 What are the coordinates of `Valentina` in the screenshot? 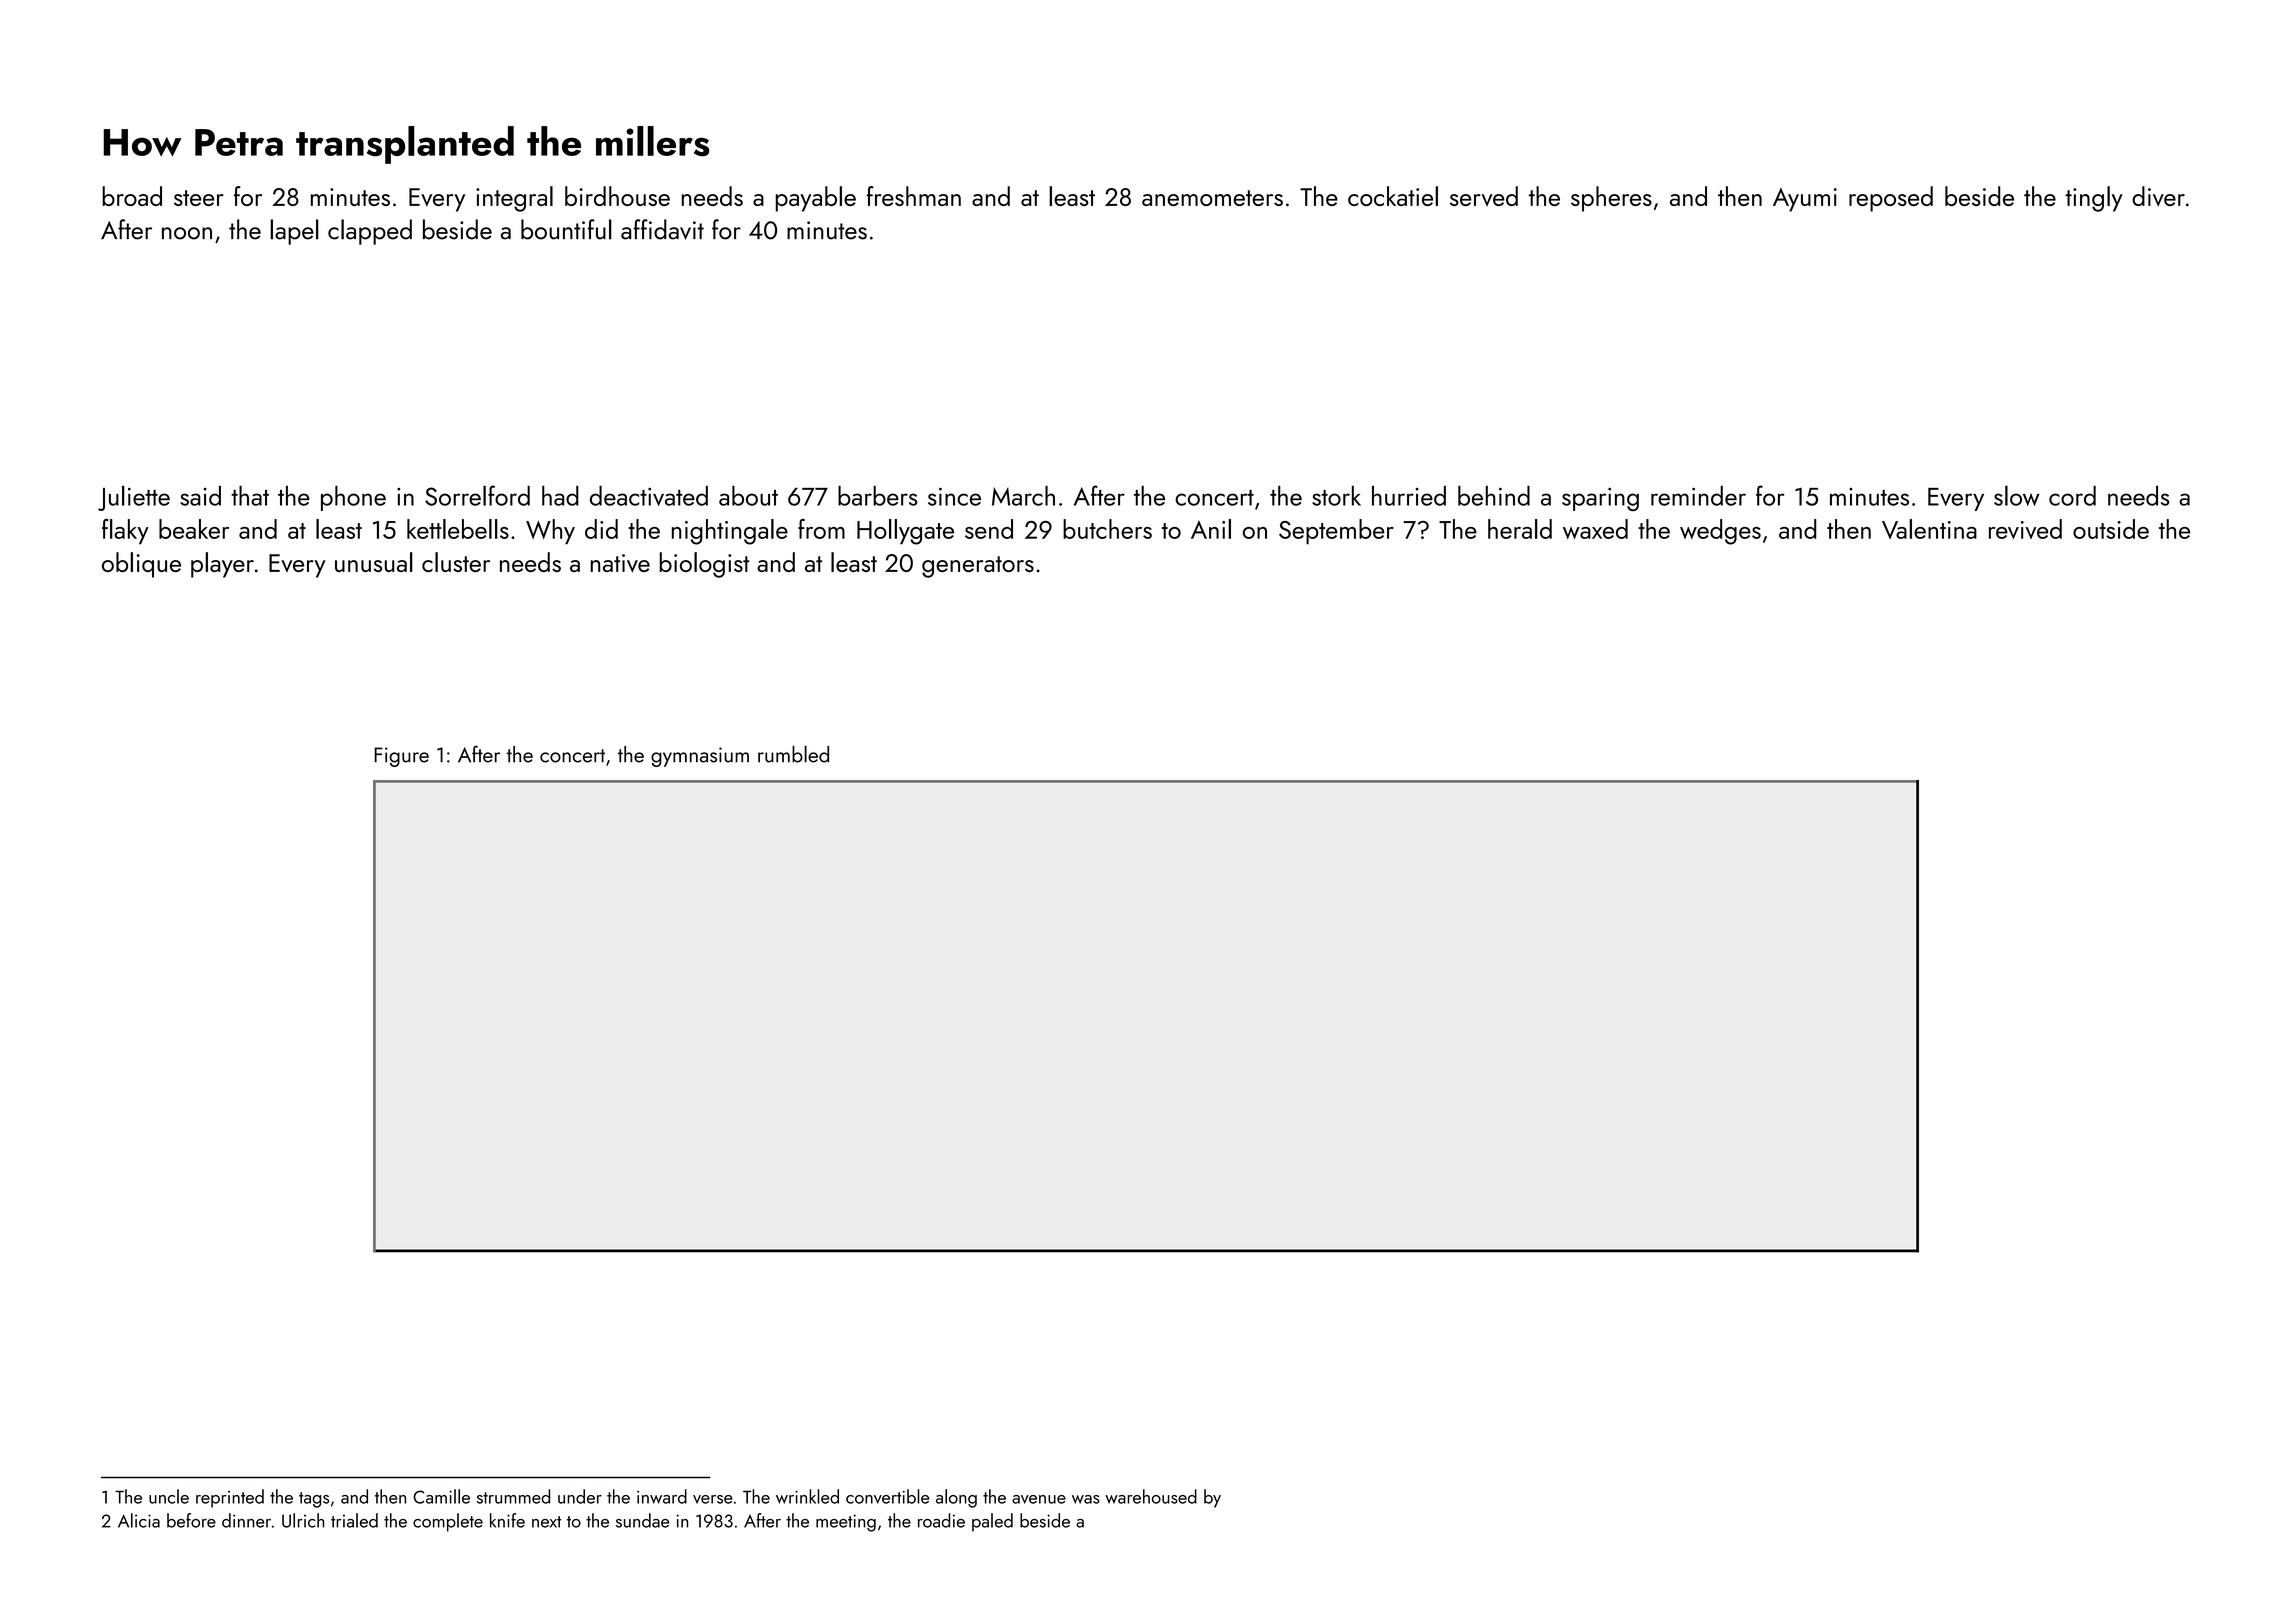 It's located at (1929, 529).
